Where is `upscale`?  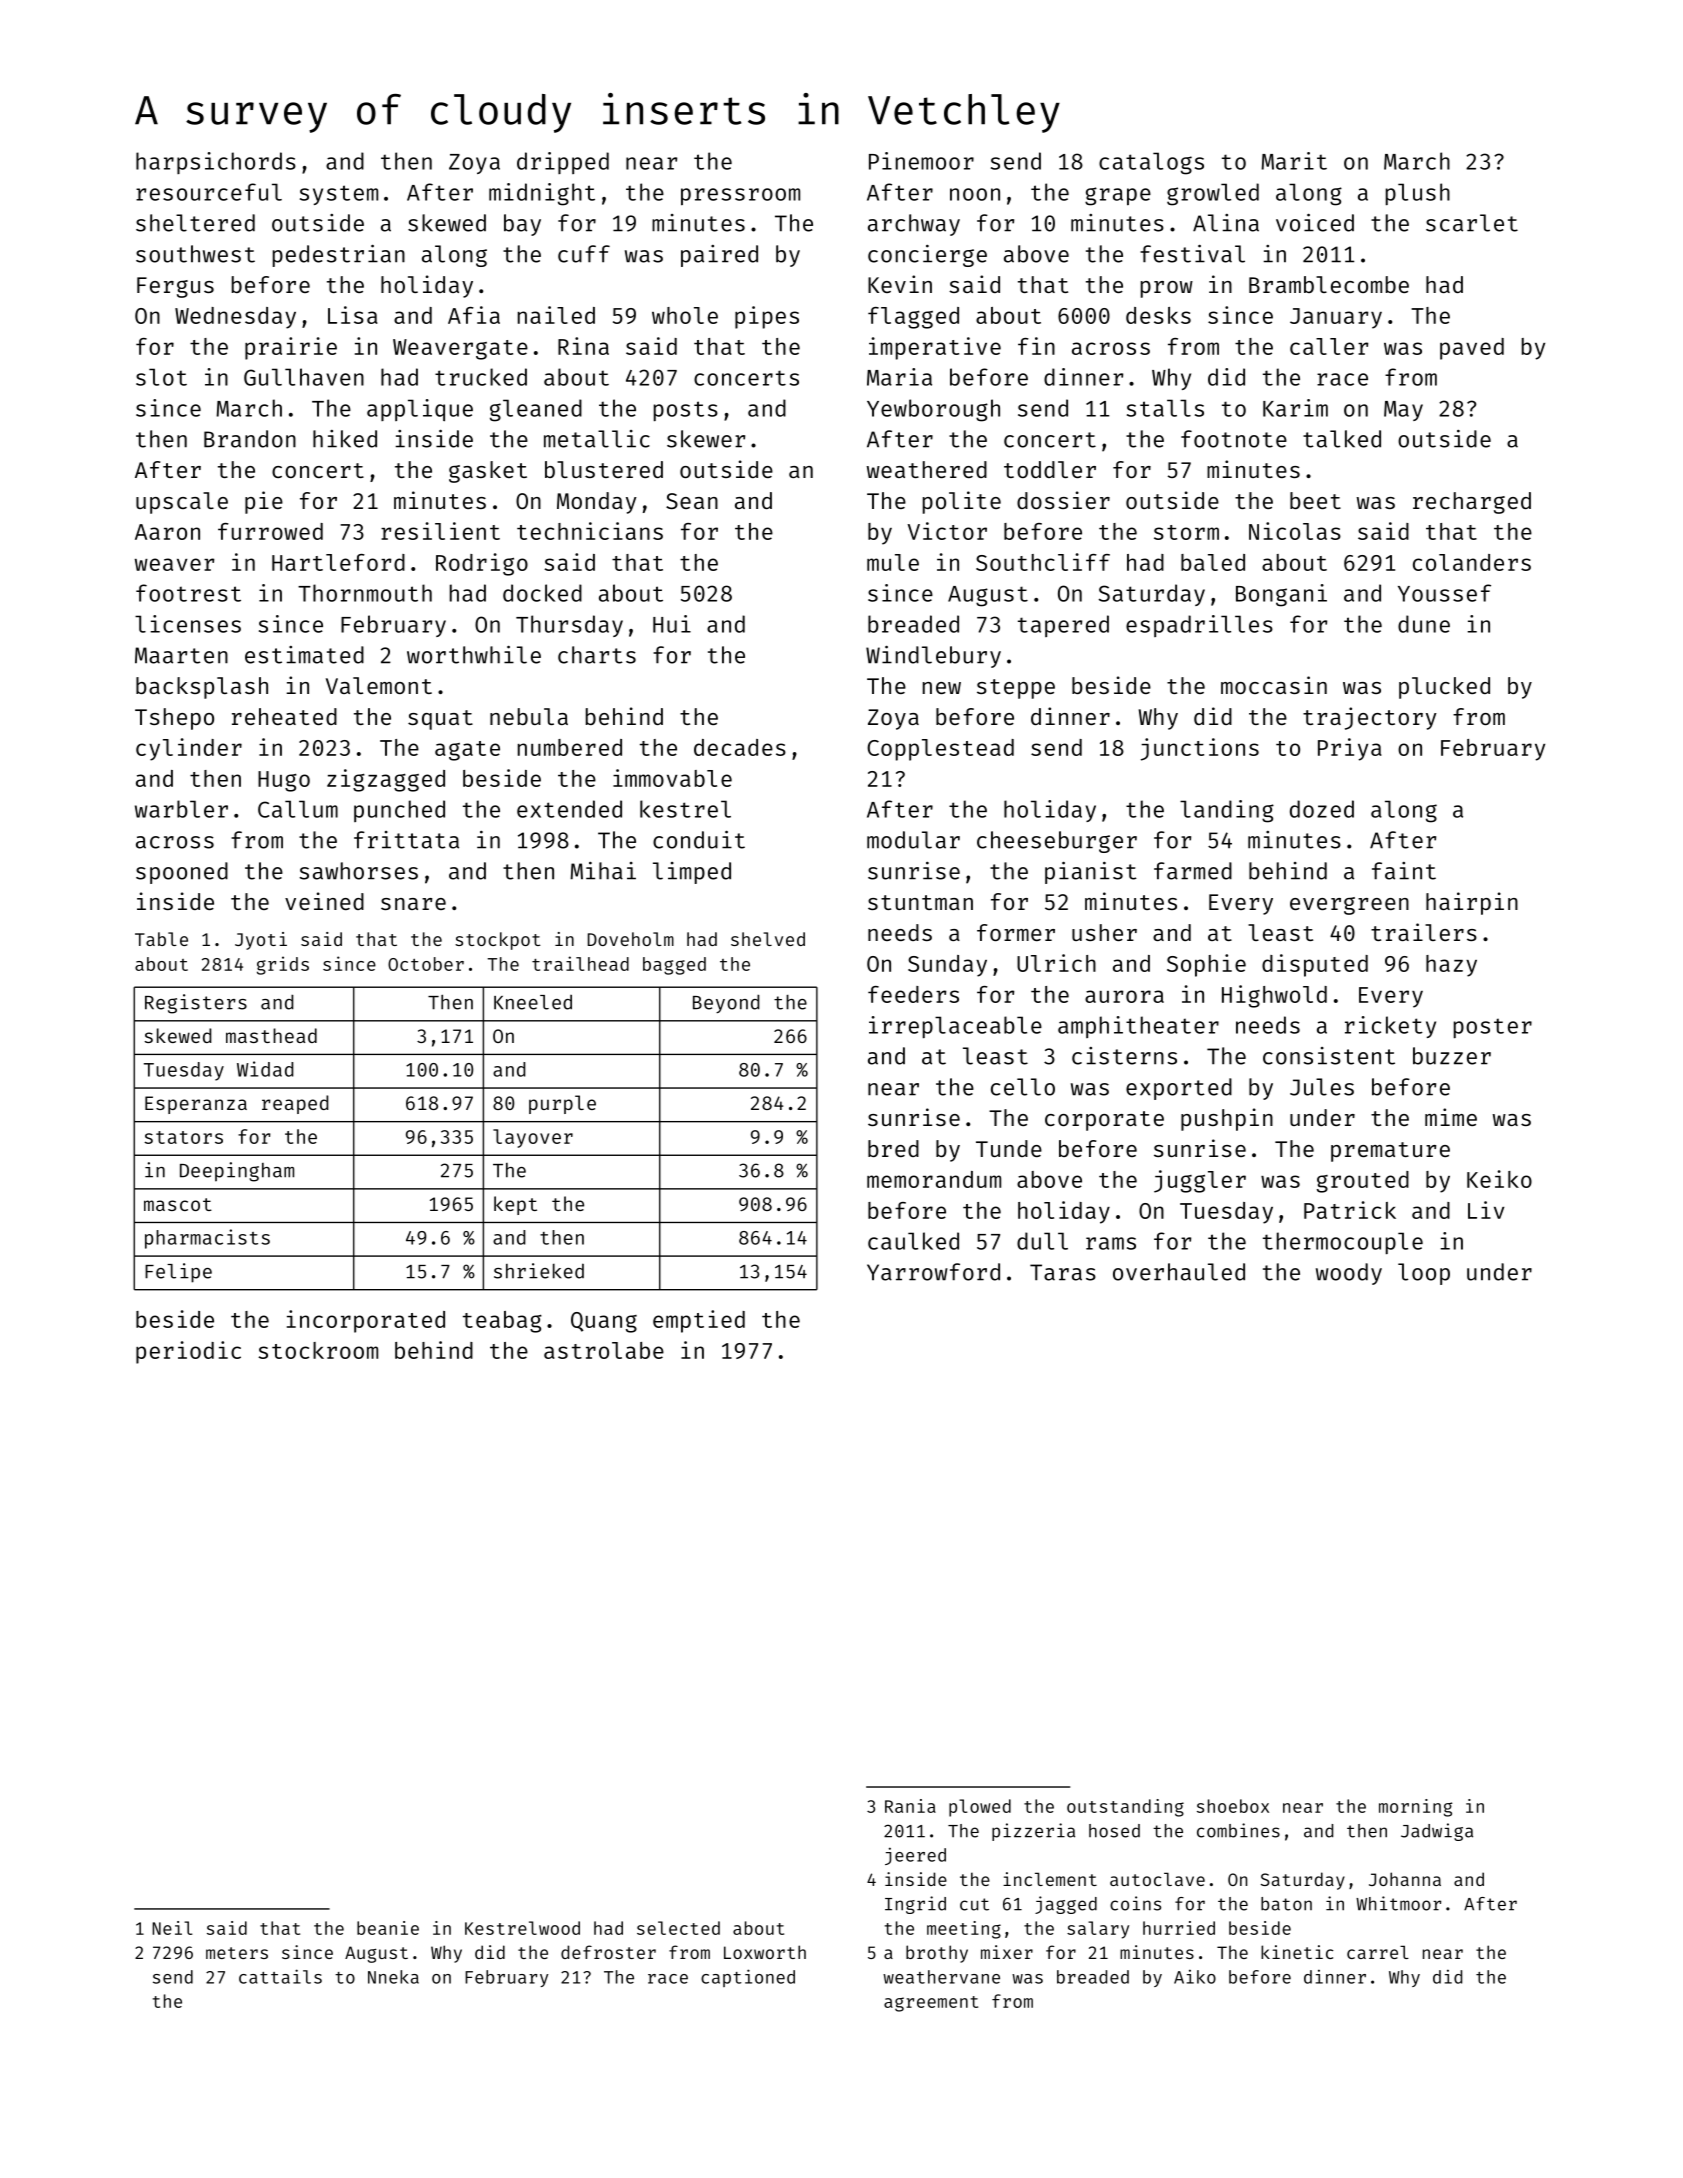
upscale is located at coordinates (182, 503).
